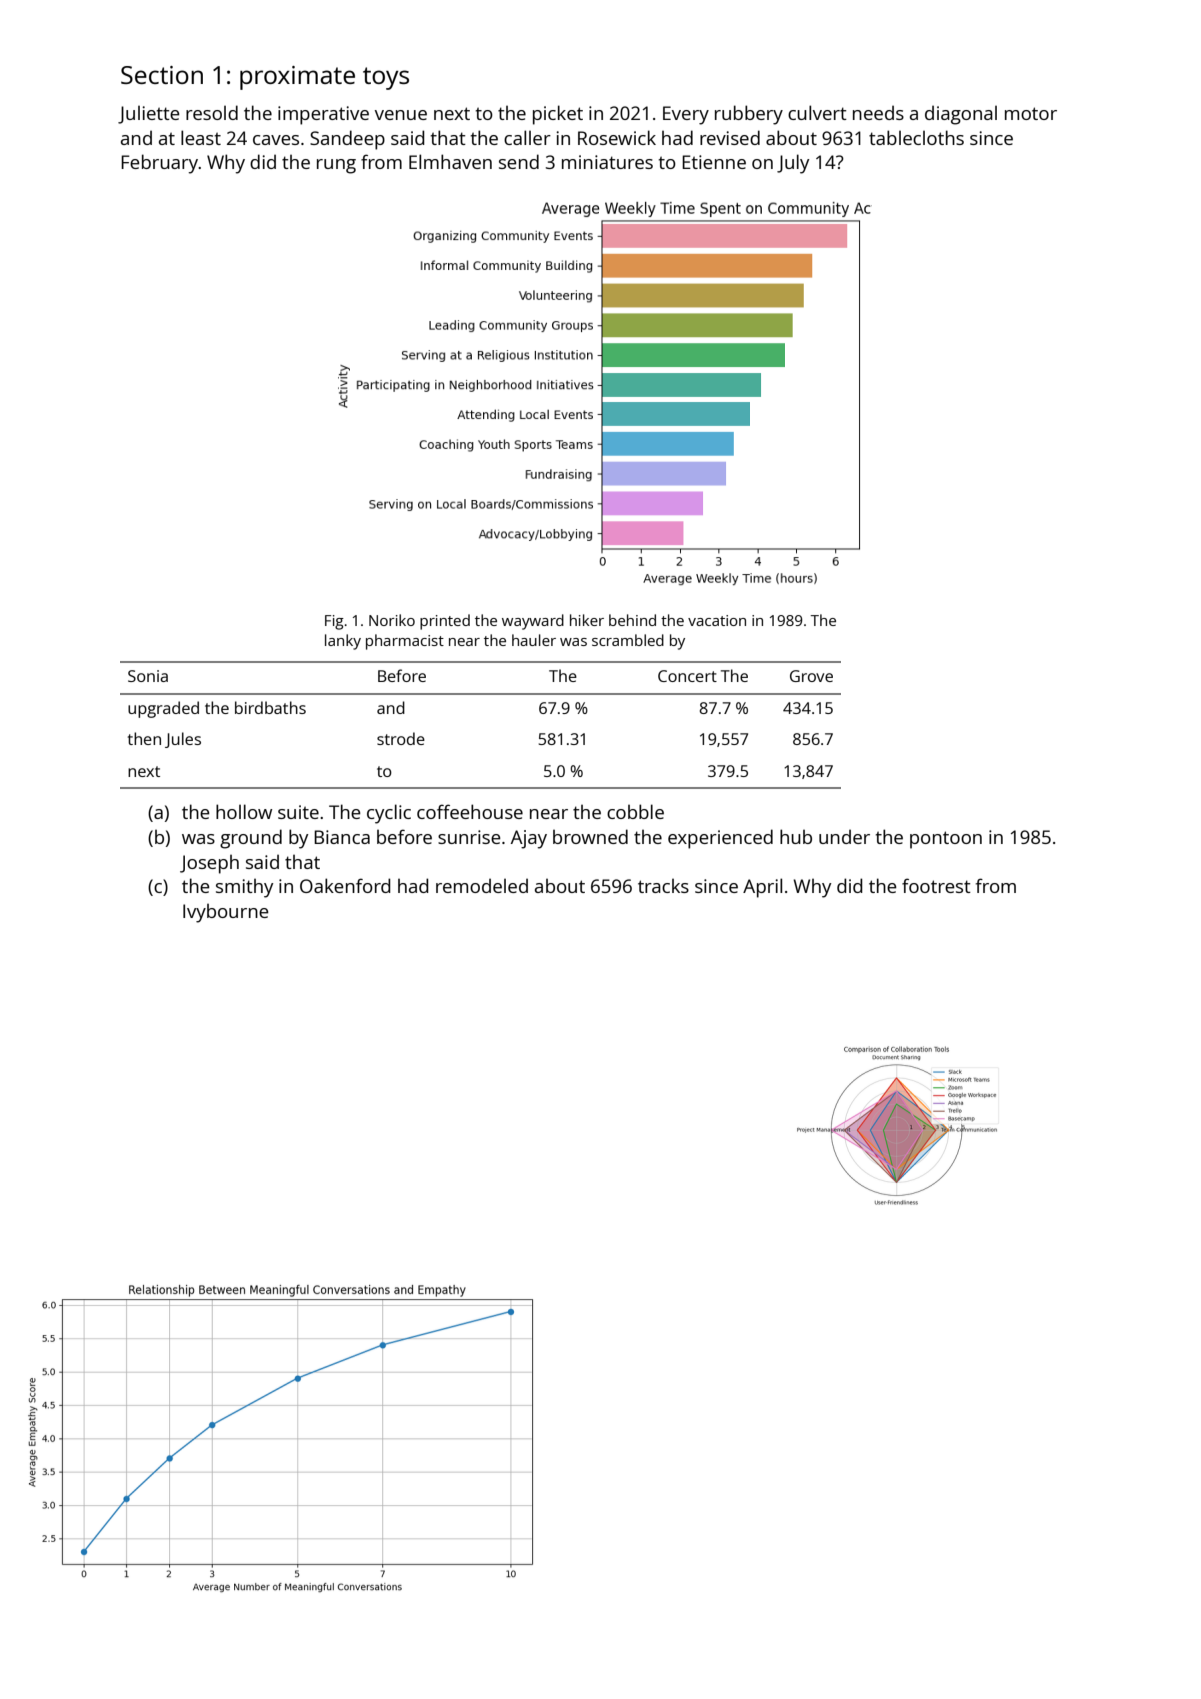  Describe the element at coordinates (717, 620) in the screenshot. I see `vacation` at that location.
